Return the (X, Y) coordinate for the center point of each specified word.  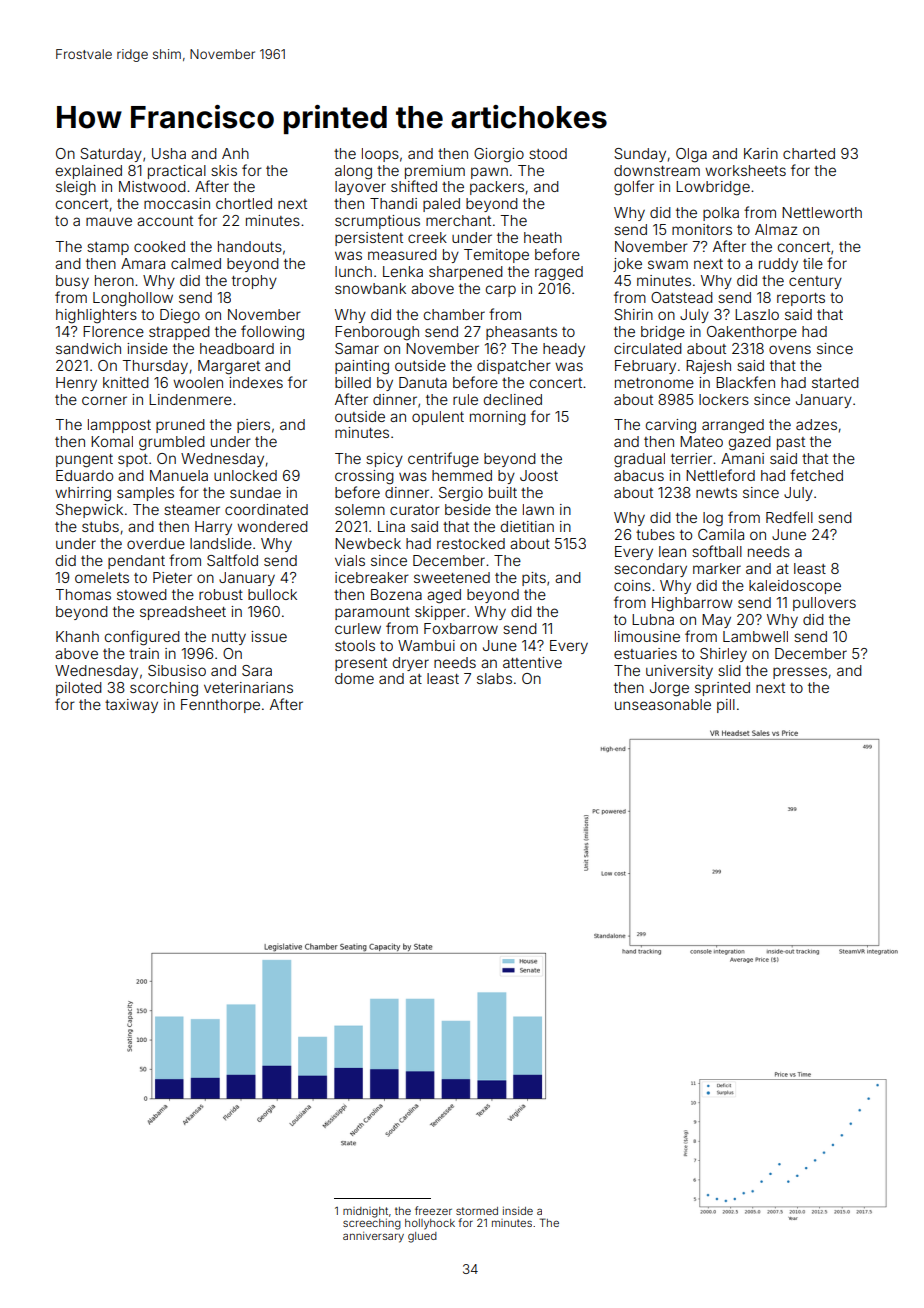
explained (89, 172)
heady (564, 350)
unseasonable (663, 704)
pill (726, 706)
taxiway (131, 706)
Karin (761, 153)
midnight (365, 1212)
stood (548, 153)
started (835, 382)
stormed (477, 1211)
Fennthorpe (220, 706)
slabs (494, 678)
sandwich (88, 348)
